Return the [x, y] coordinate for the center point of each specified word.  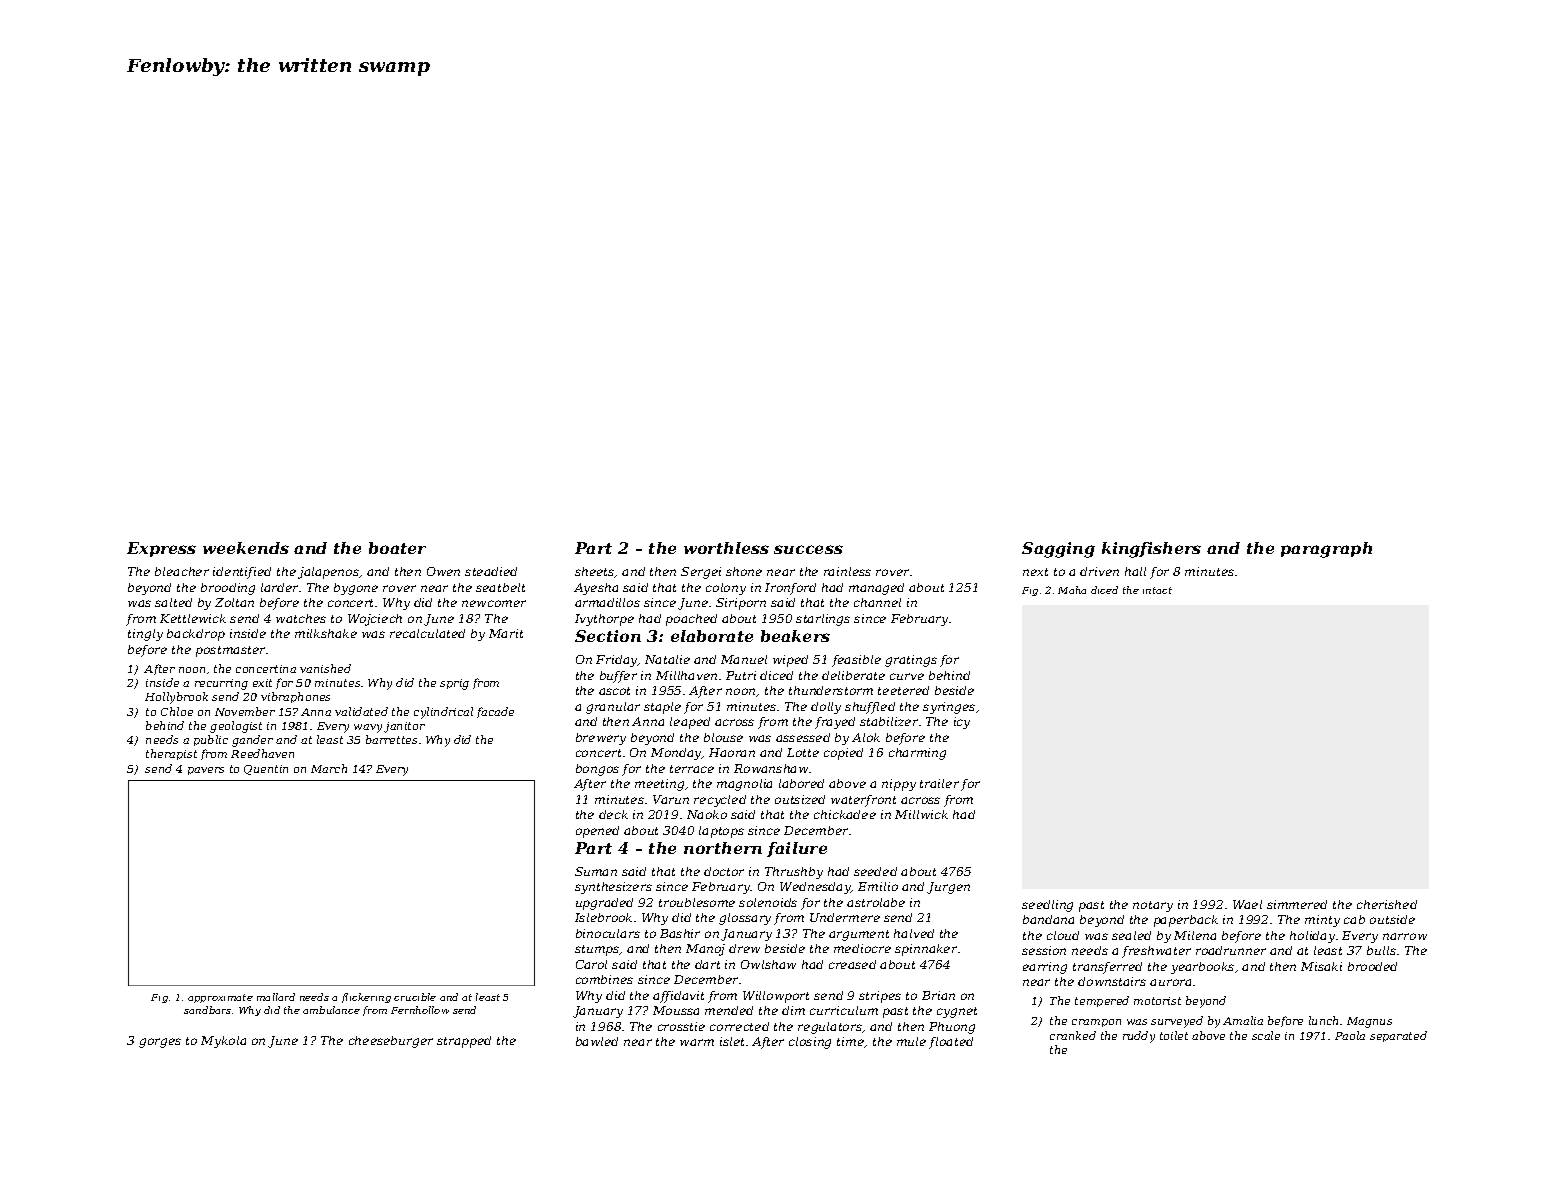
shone [744, 571]
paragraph [1326, 550]
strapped [464, 1042]
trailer [939, 783]
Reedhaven [262, 753]
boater [397, 548]
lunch [1323, 1020]
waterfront [863, 801]
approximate [220, 998]
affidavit [678, 997]
